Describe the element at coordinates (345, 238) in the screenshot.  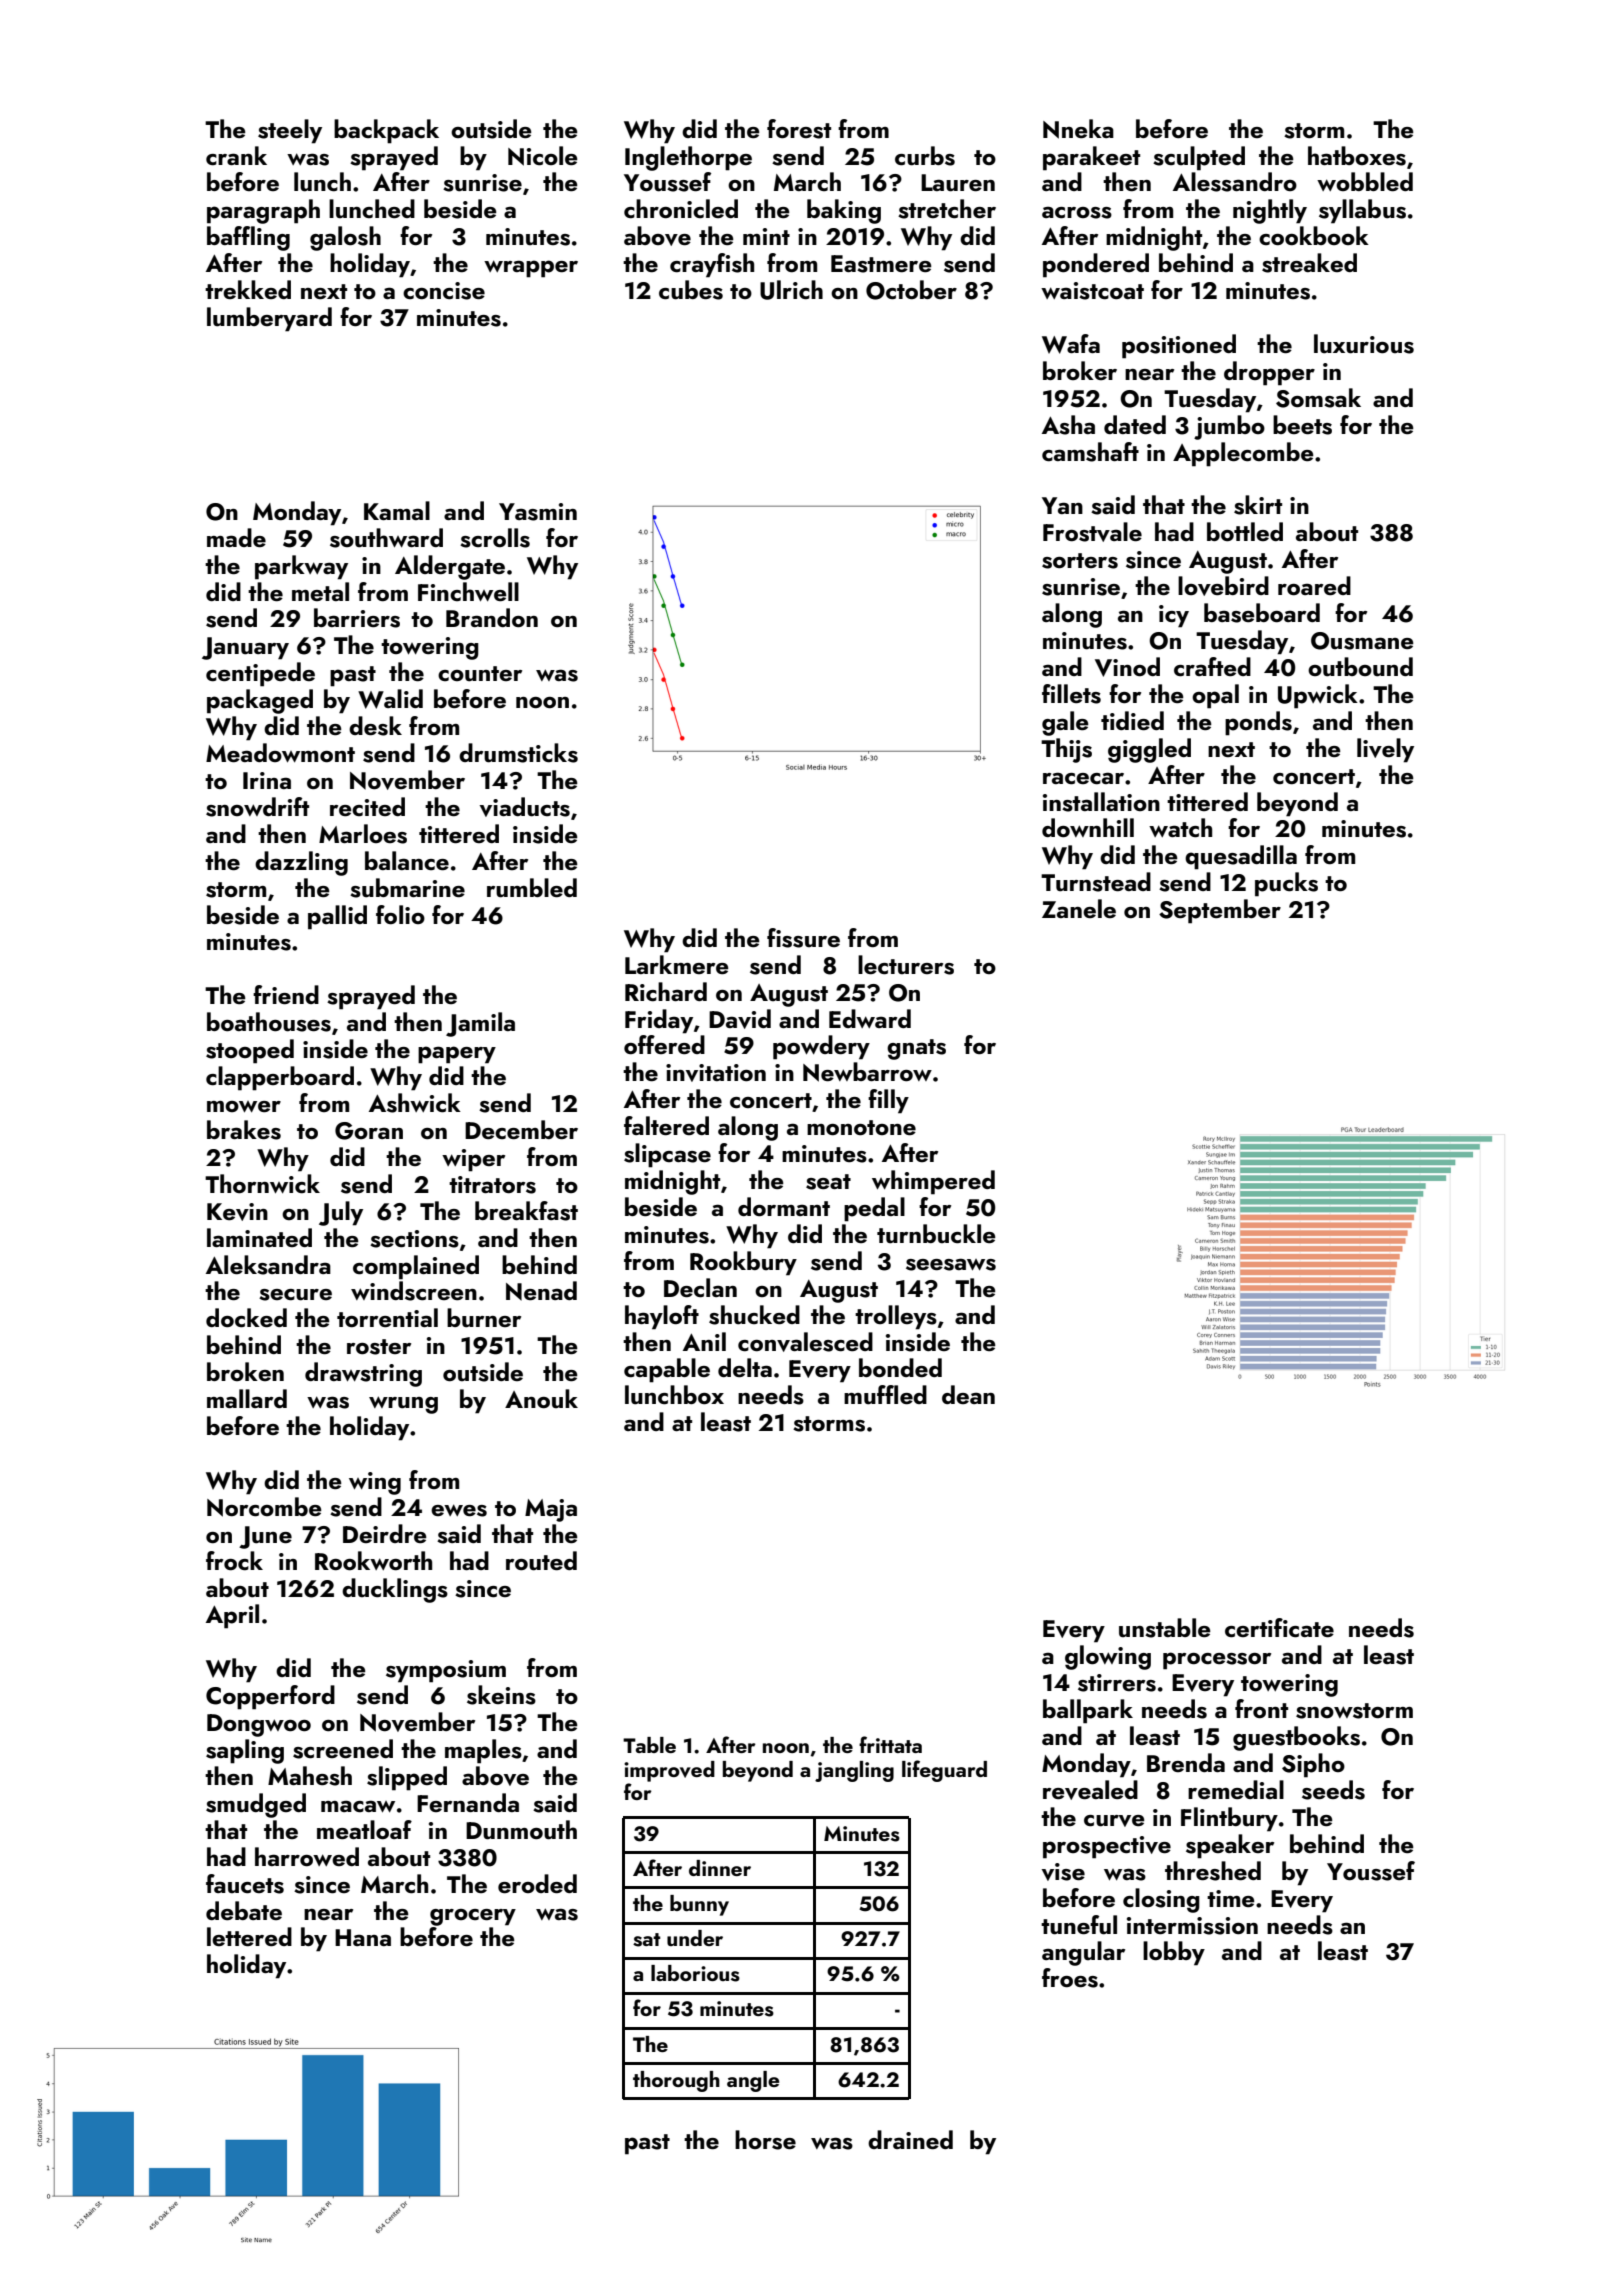
I see `galosh` at that location.
